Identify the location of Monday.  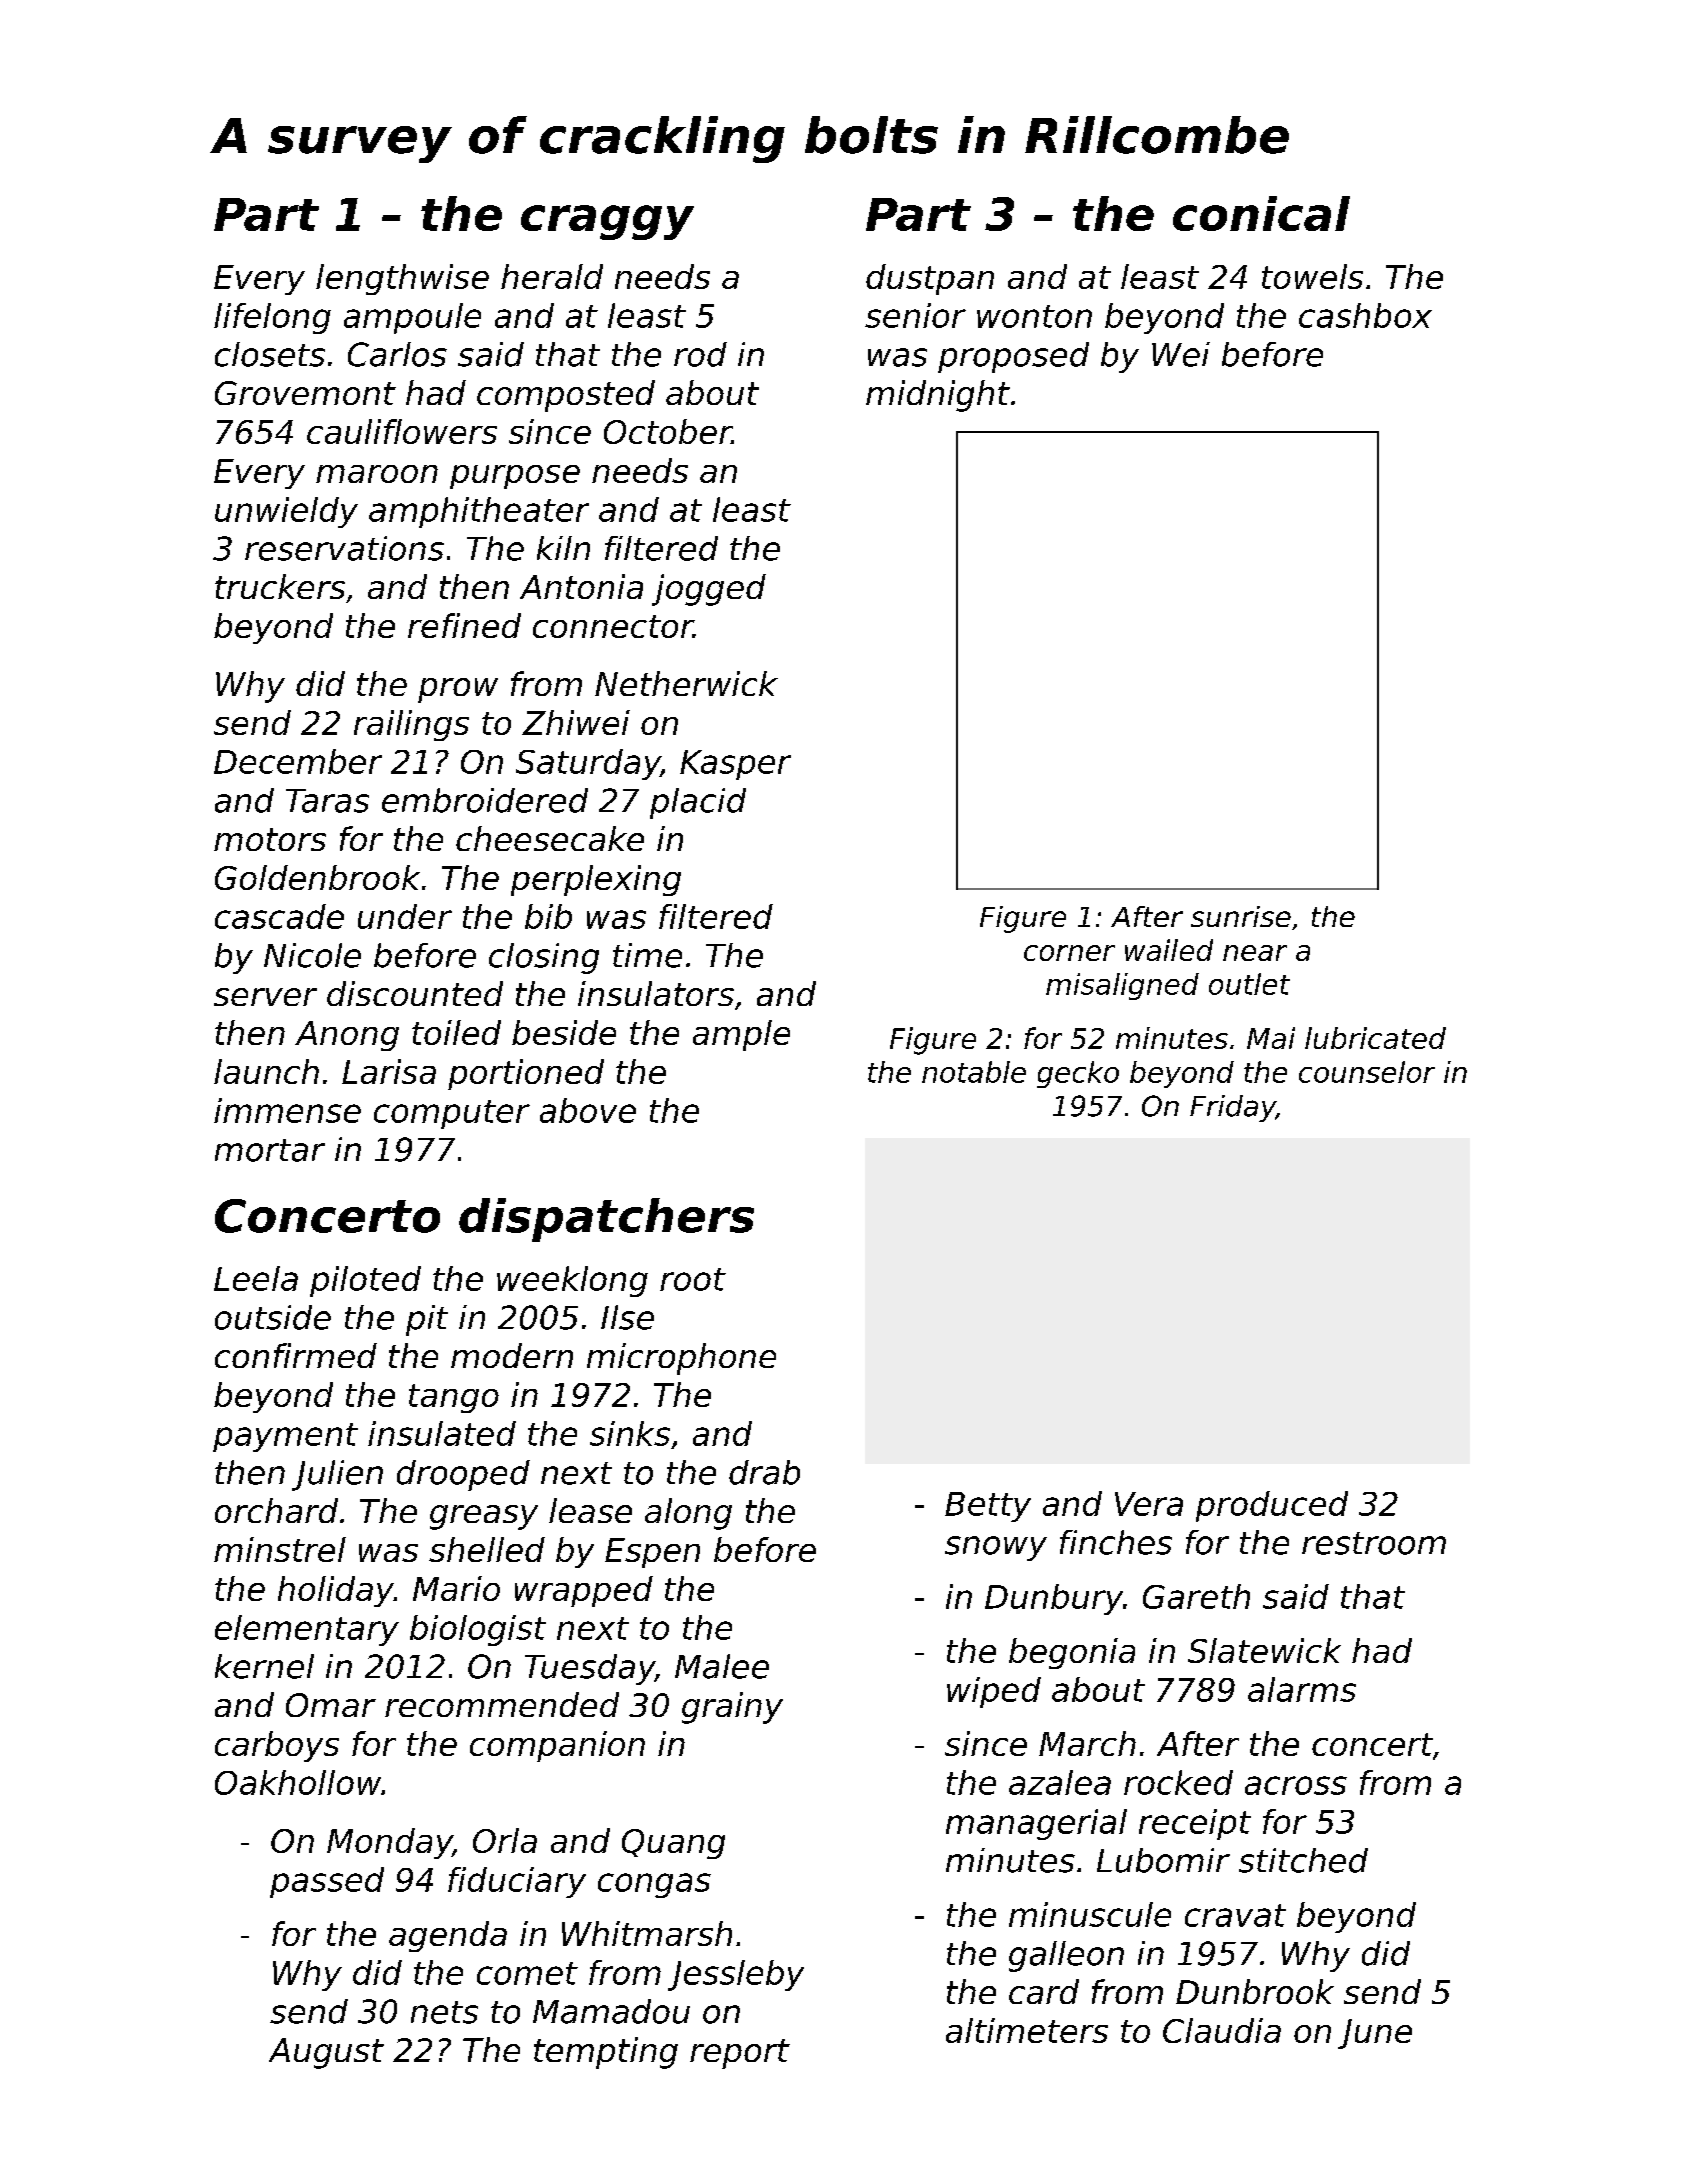
(390, 1843).
